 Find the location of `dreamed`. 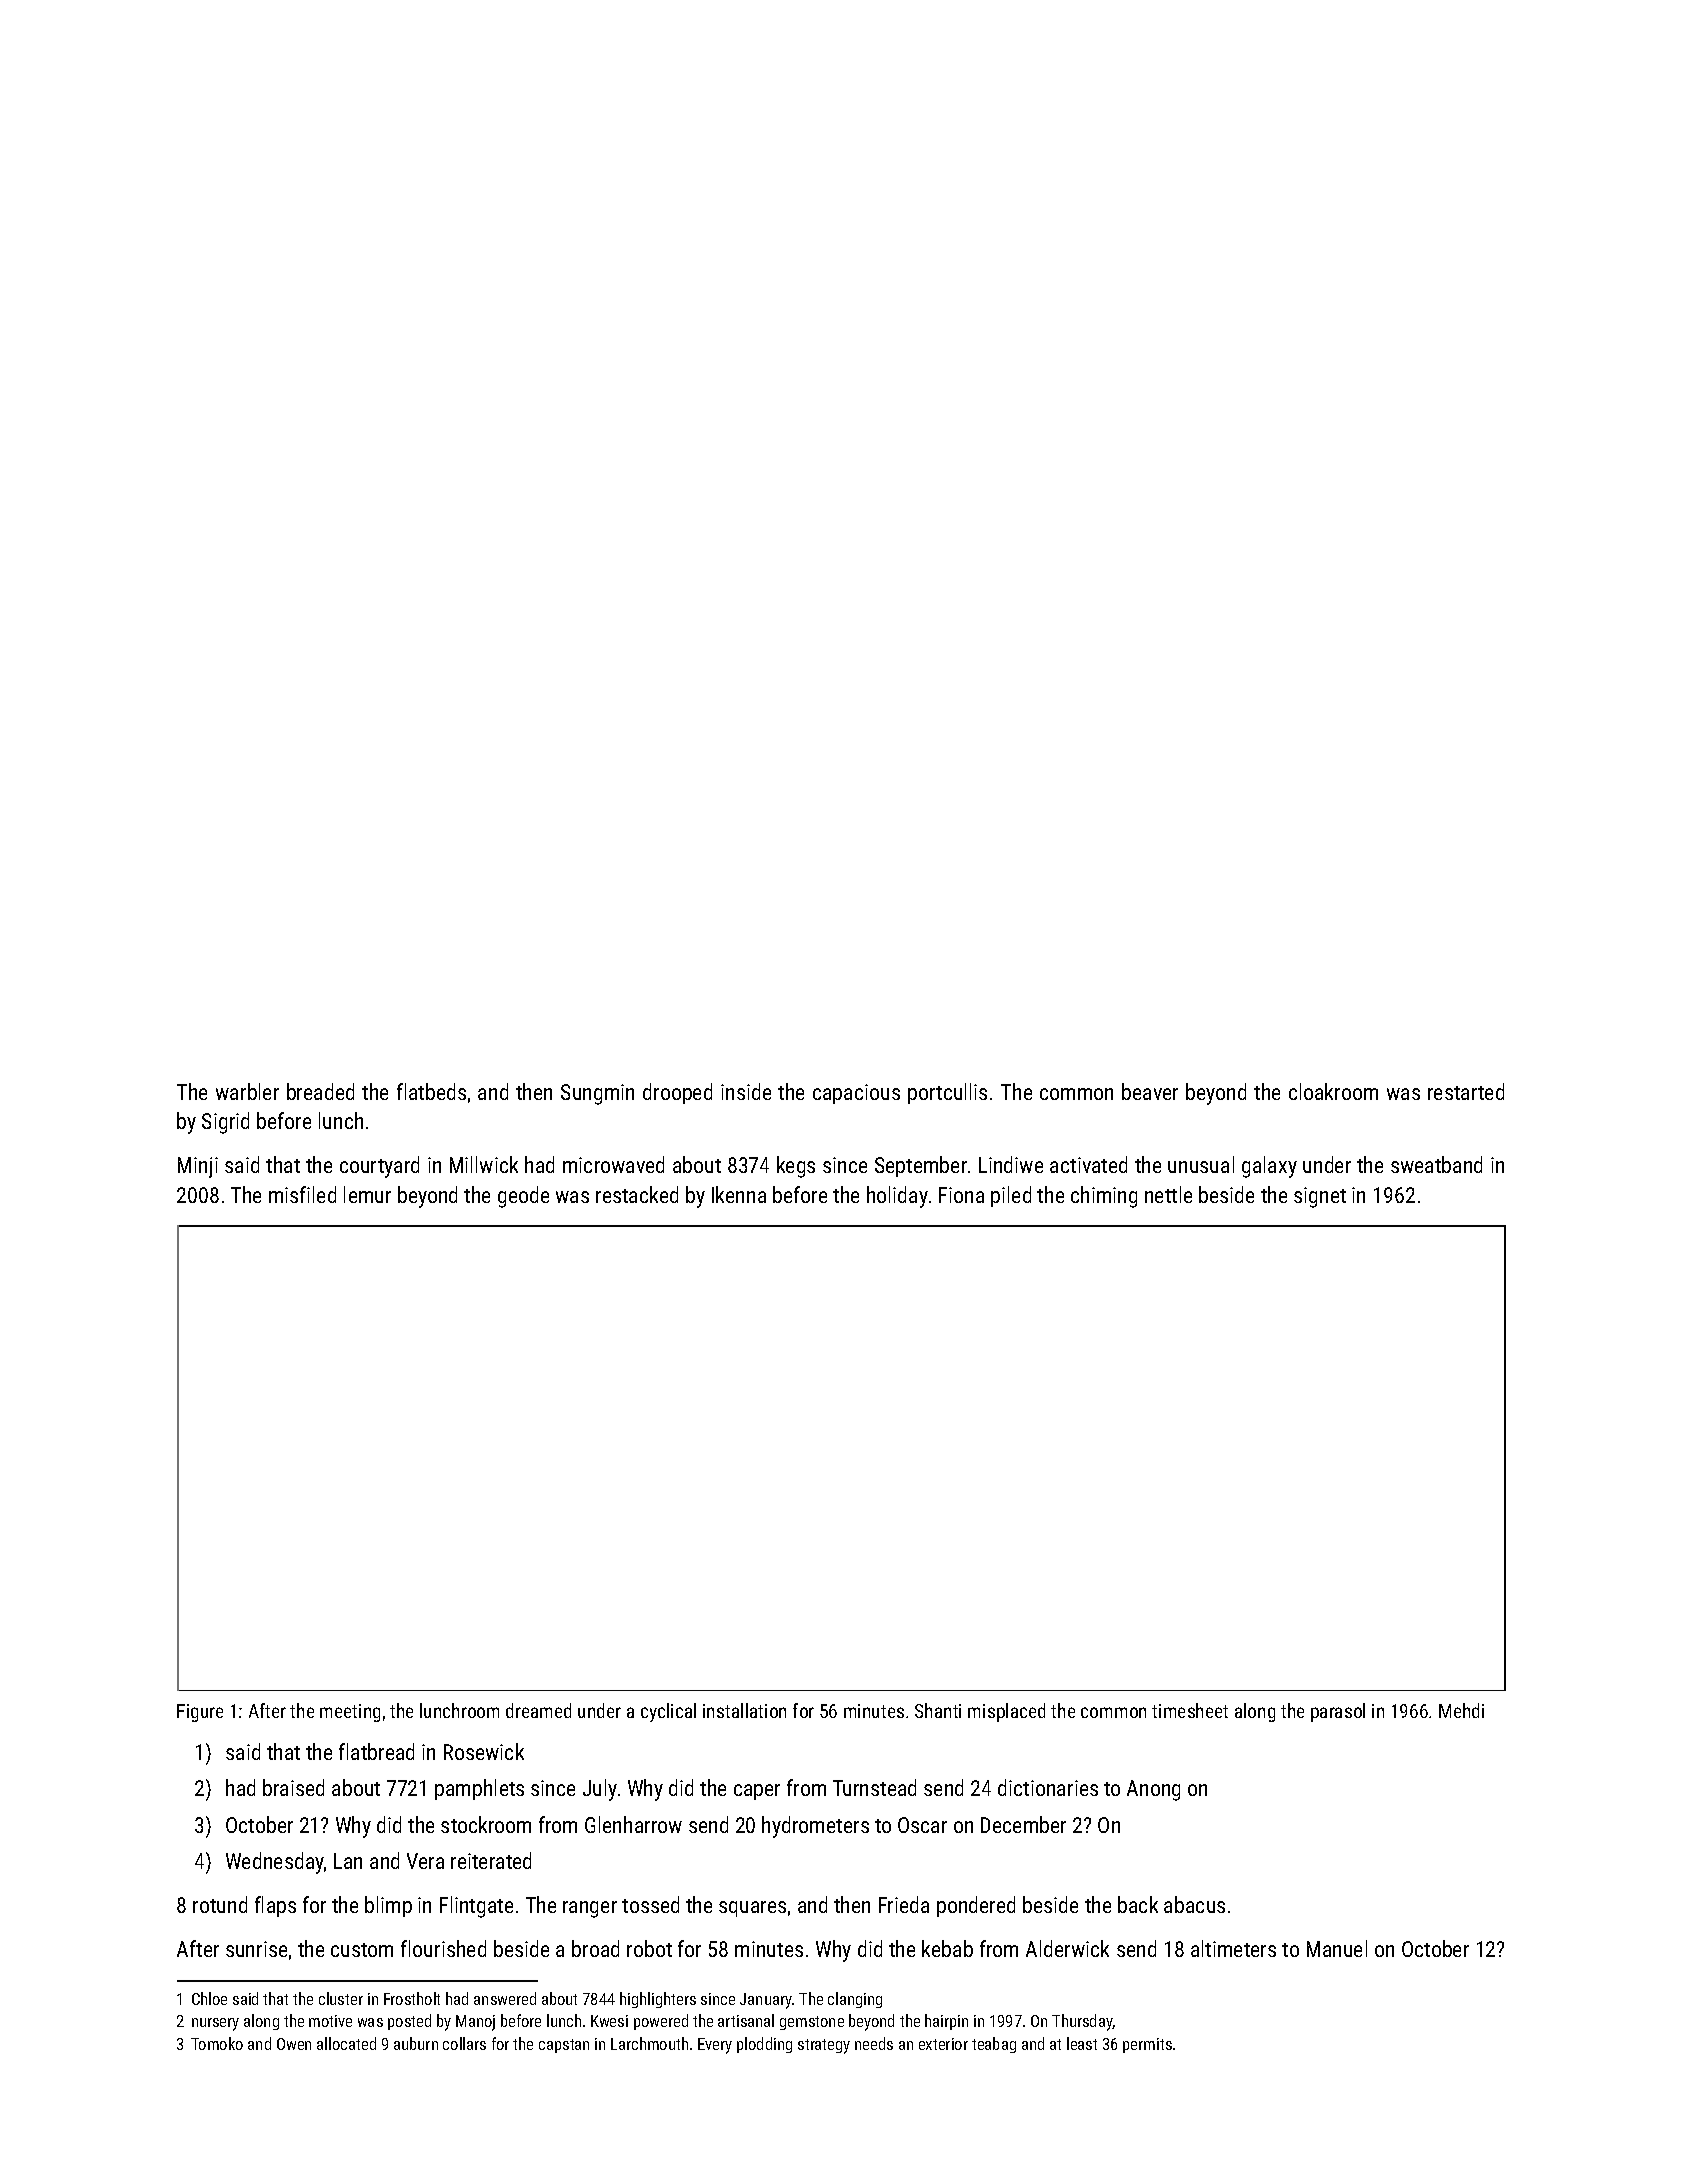

dreamed is located at coordinates (538, 1710).
